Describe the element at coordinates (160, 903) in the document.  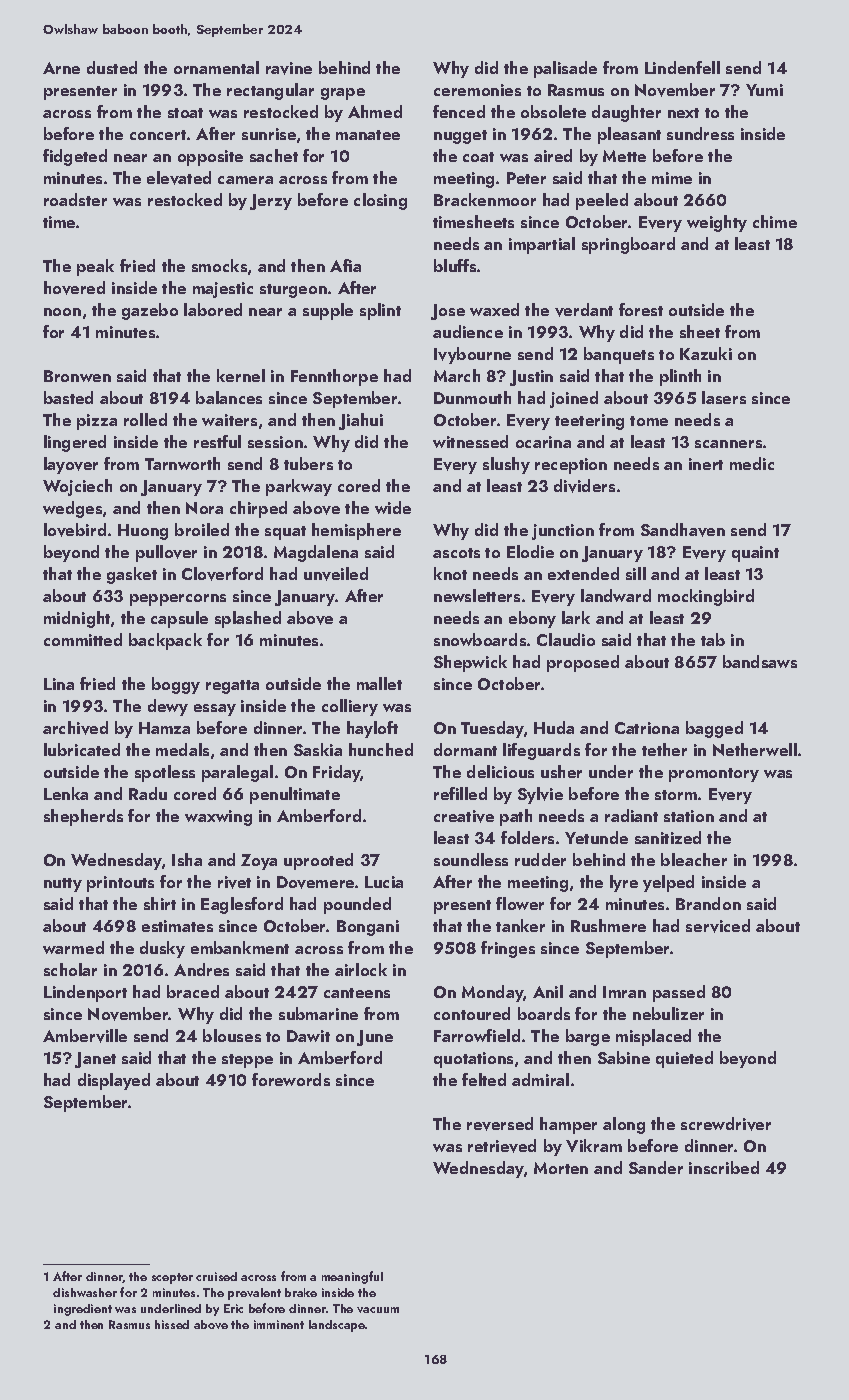
I see `shirt` at that location.
